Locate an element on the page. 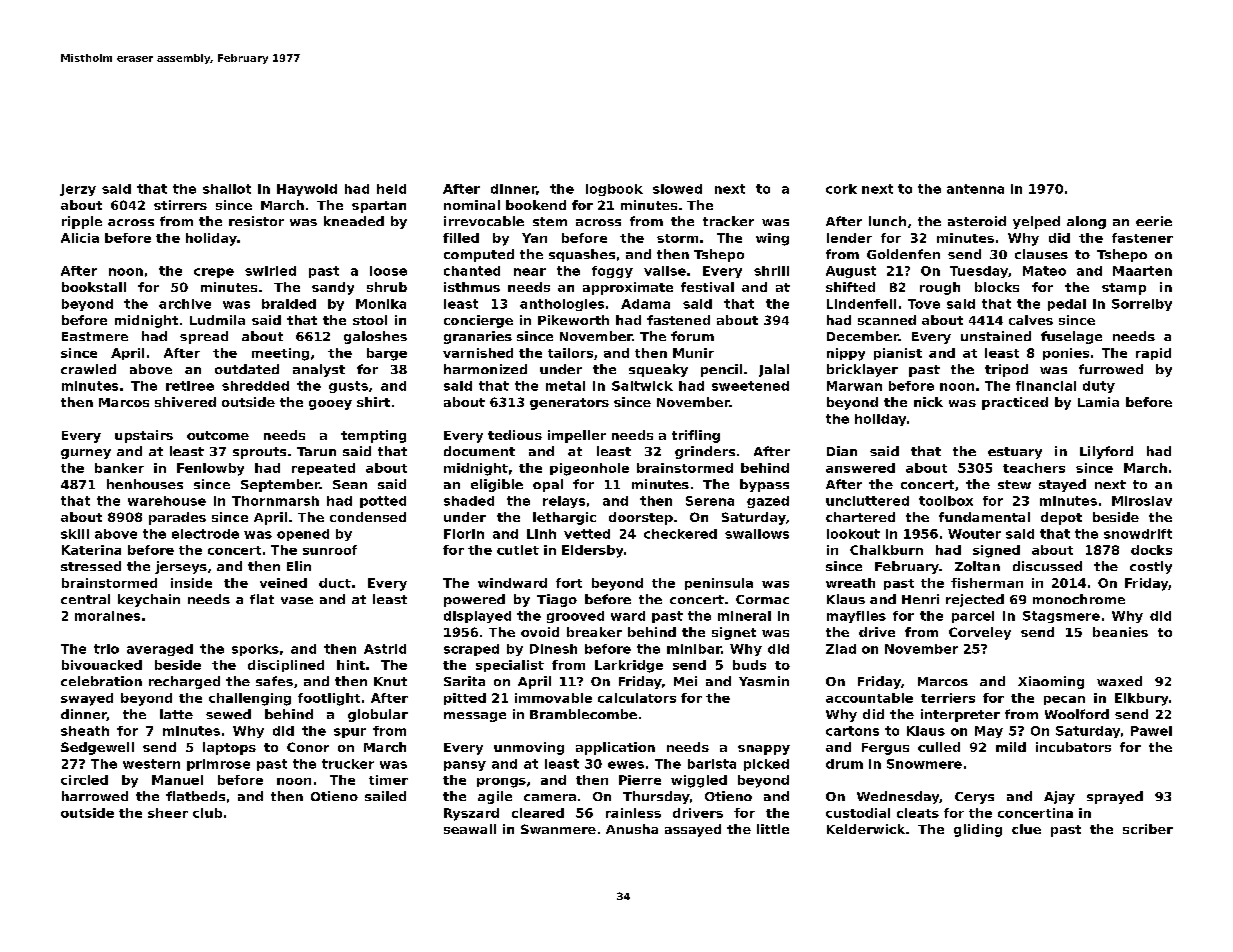  shivered is located at coordinates (185, 402).
